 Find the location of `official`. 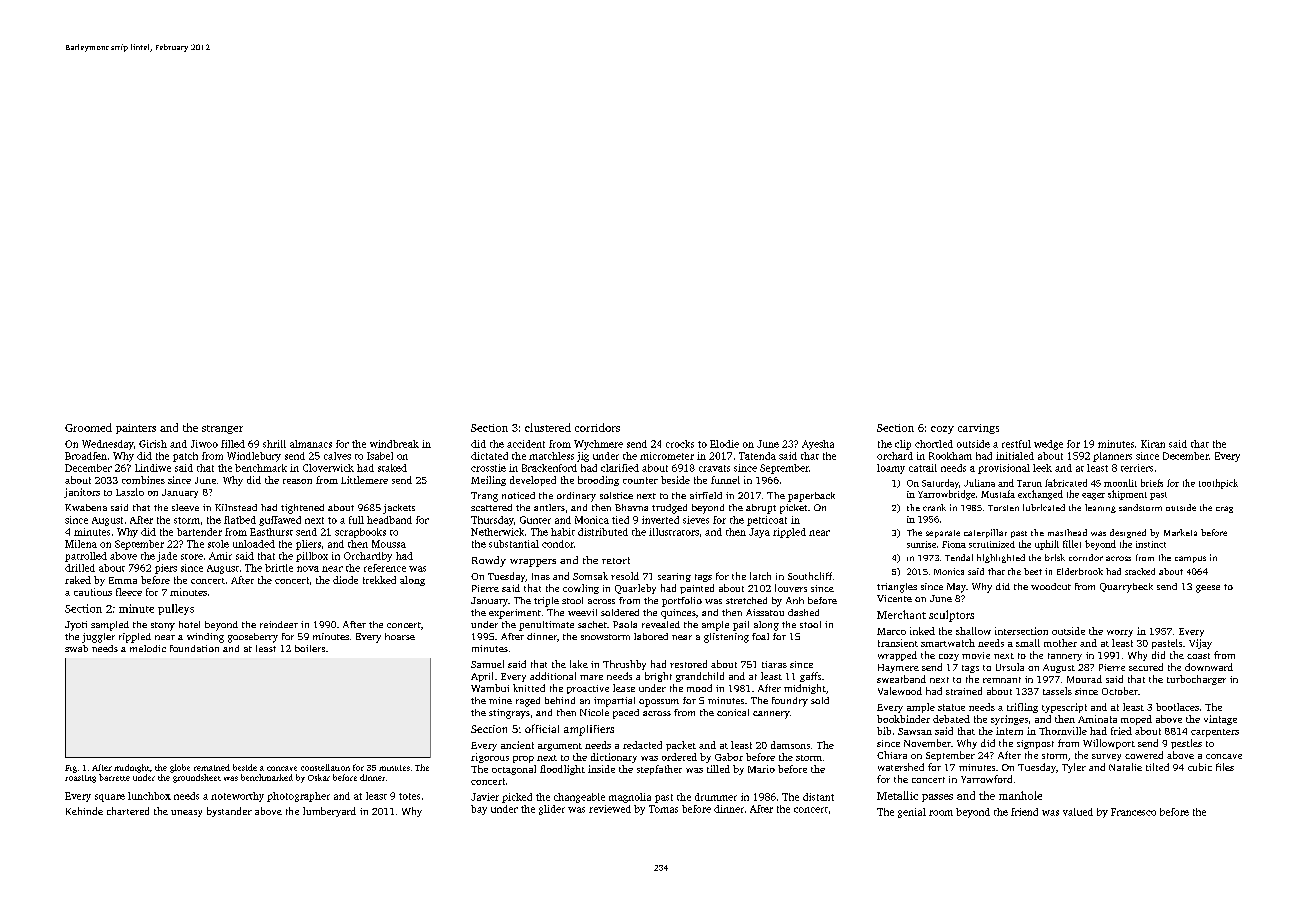

official is located at coordinates (542, 728).
